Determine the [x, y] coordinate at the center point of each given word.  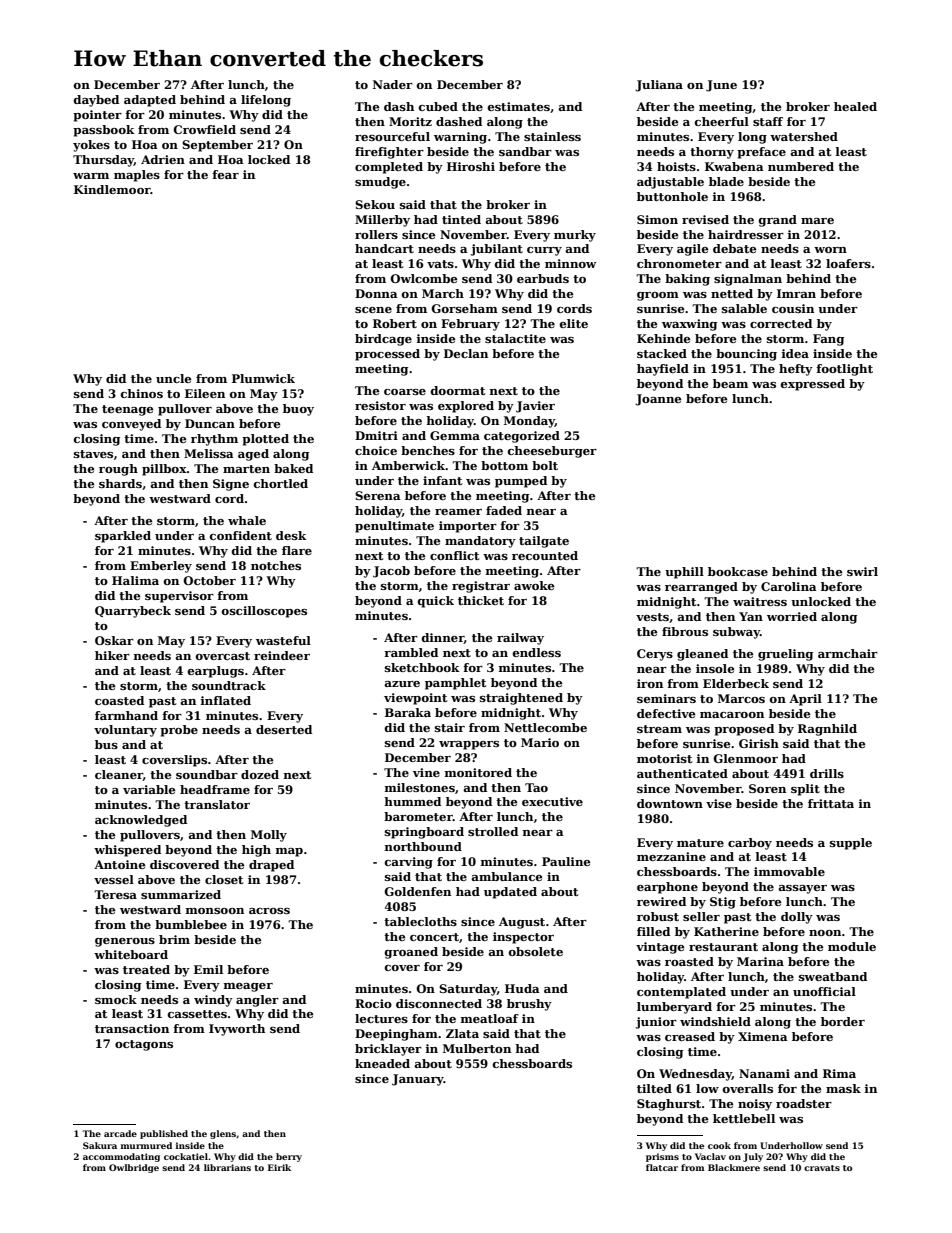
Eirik [279, 1167]
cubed [438, 106]
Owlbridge [134, 1168]
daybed [96, 101]
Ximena [763, 1036]
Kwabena [734, 166]
